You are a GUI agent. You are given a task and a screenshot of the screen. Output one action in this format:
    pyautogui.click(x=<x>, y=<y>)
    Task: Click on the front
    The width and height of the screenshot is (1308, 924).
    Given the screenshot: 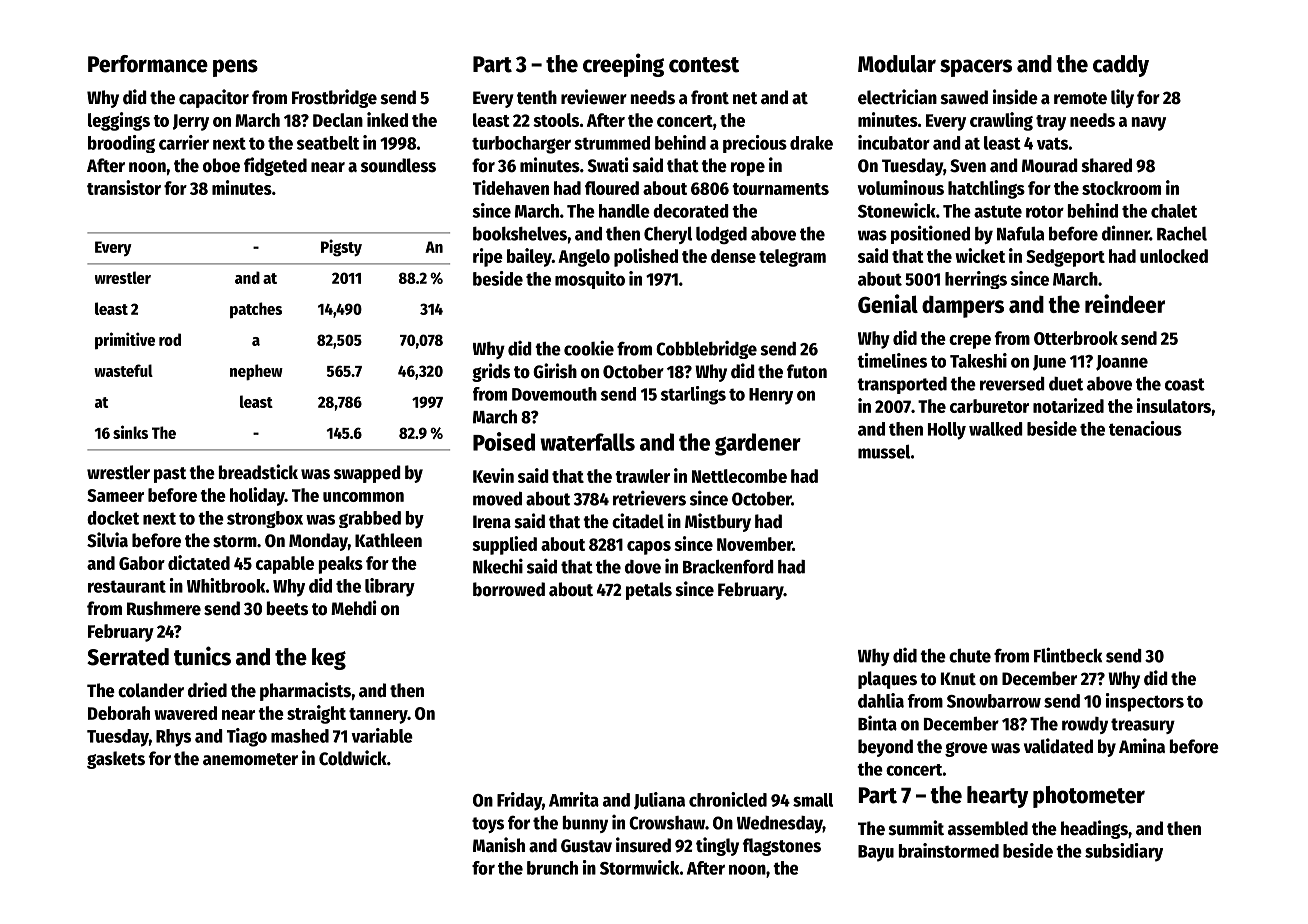 What is the action you would take?
    pyautogui.click(x=710, y=97)
